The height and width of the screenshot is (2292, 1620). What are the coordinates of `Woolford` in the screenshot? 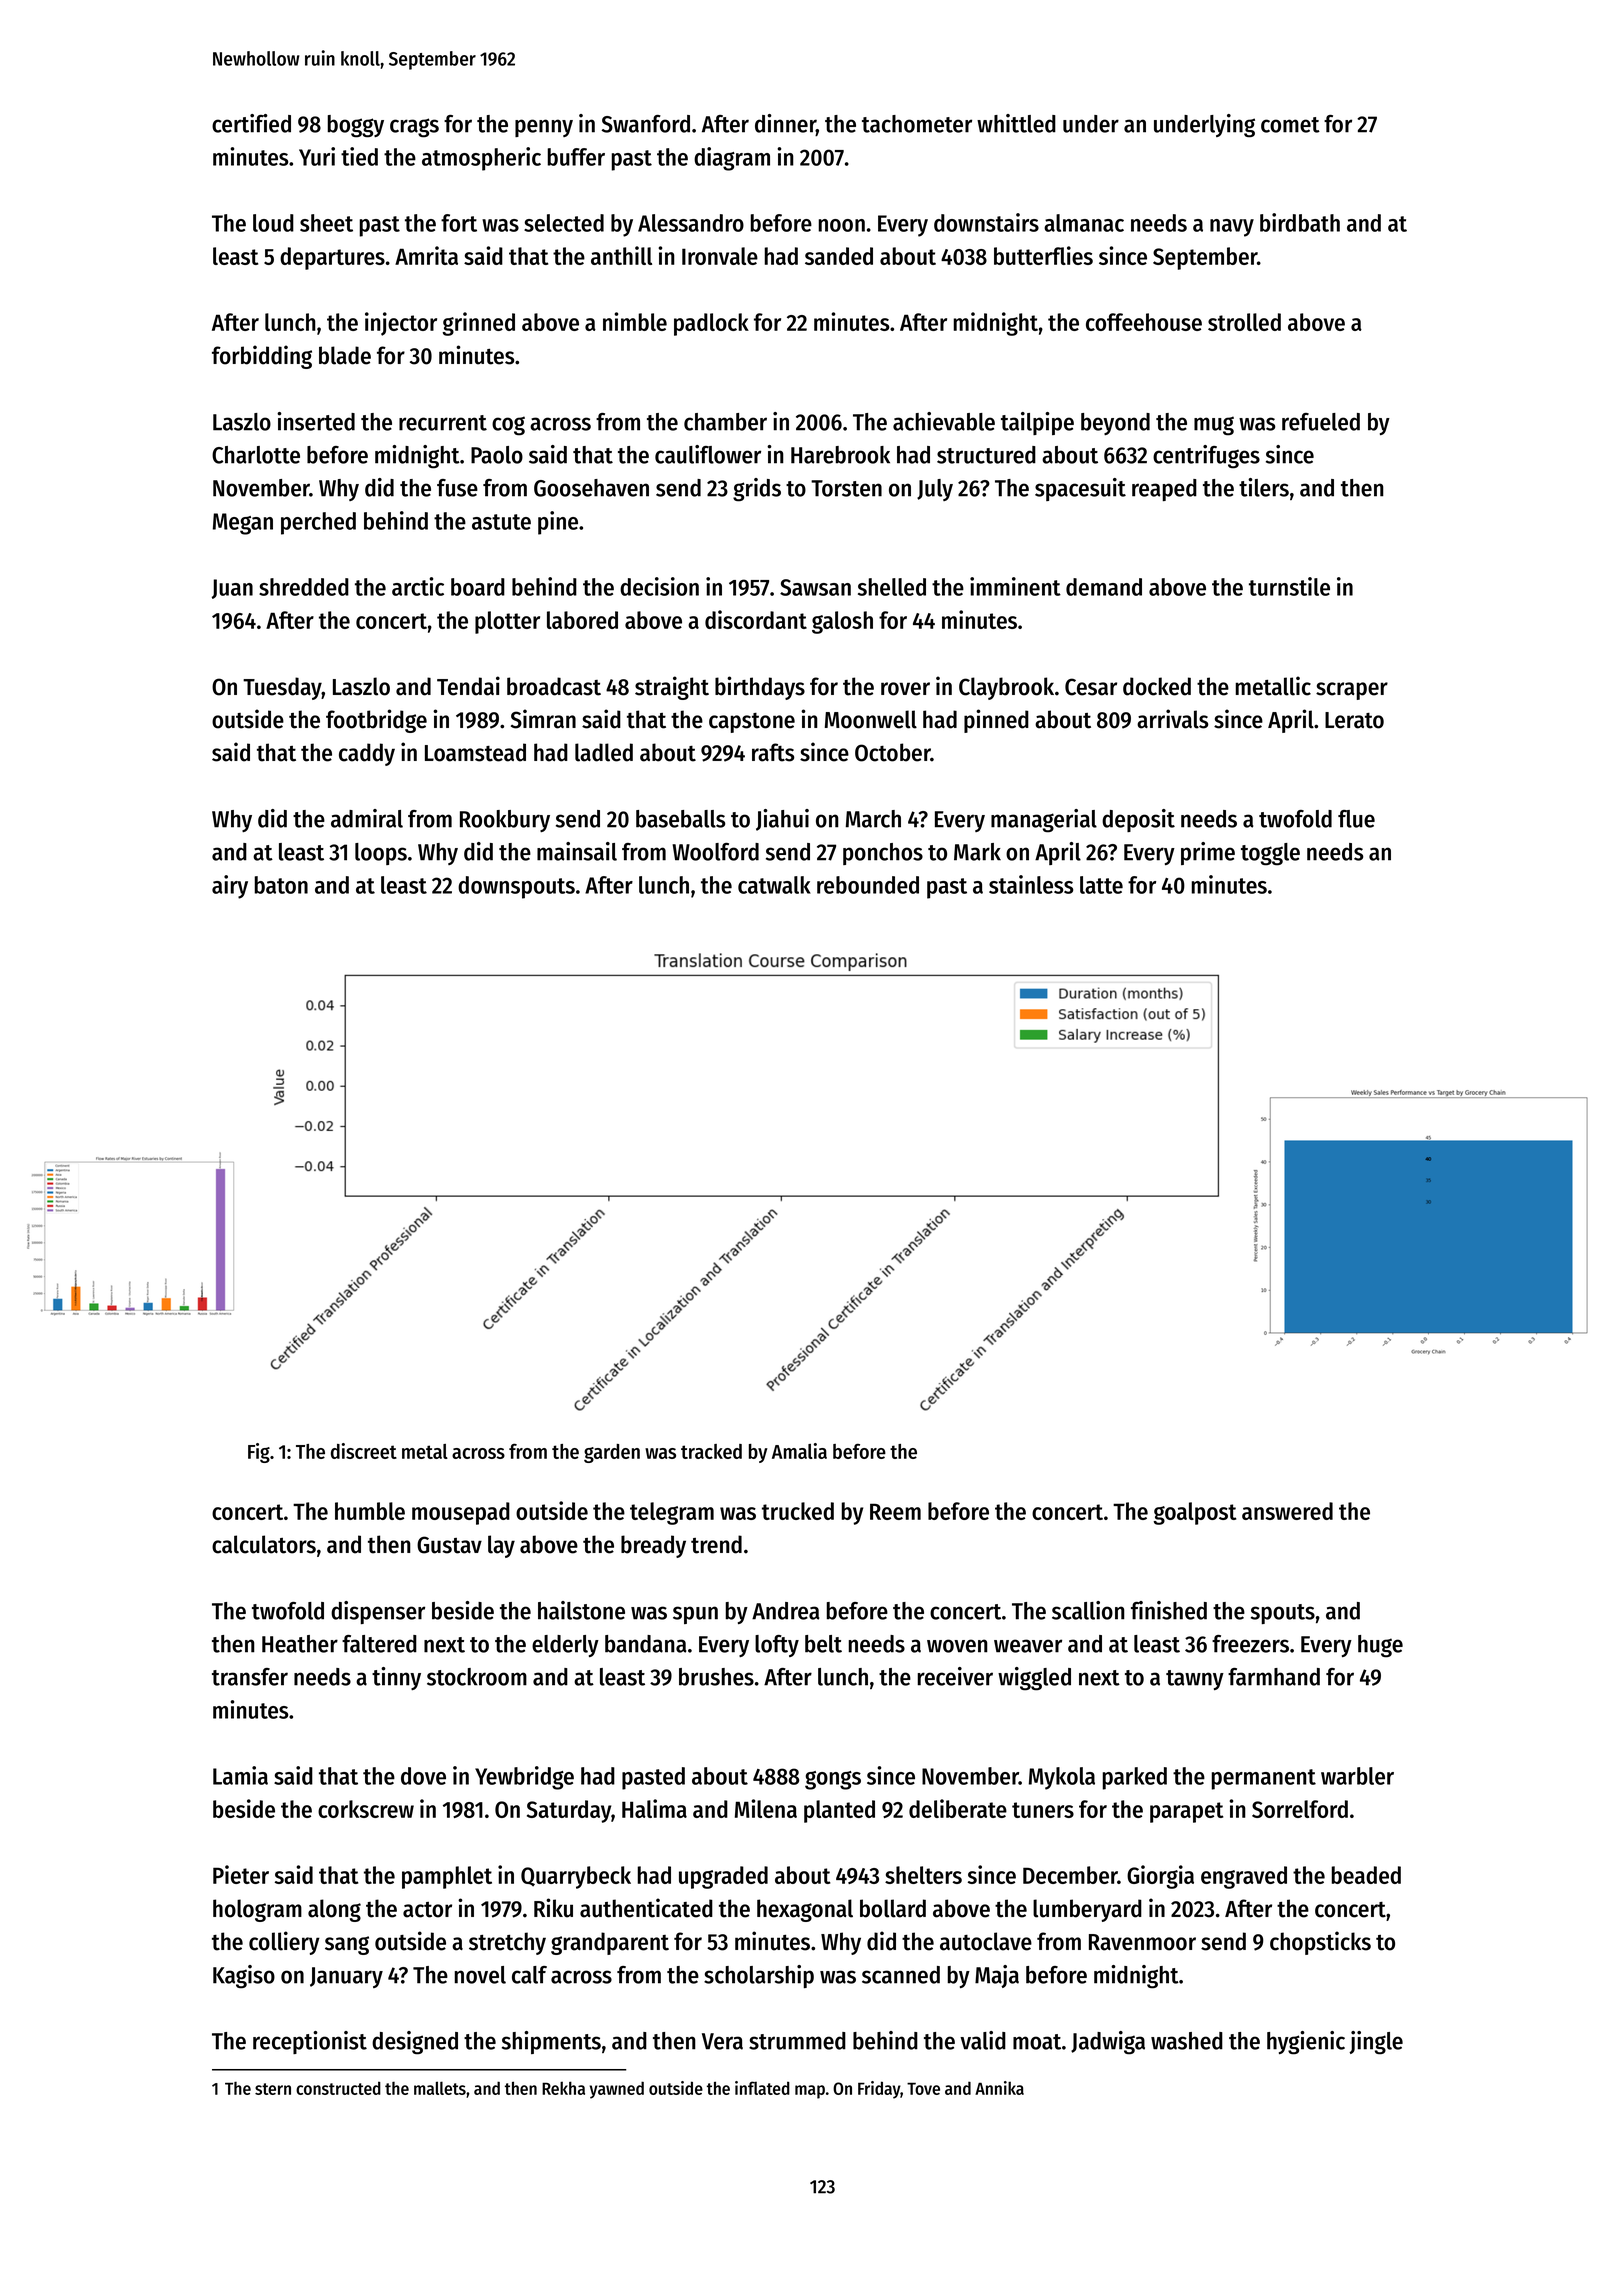 It's located at (715, 852).
